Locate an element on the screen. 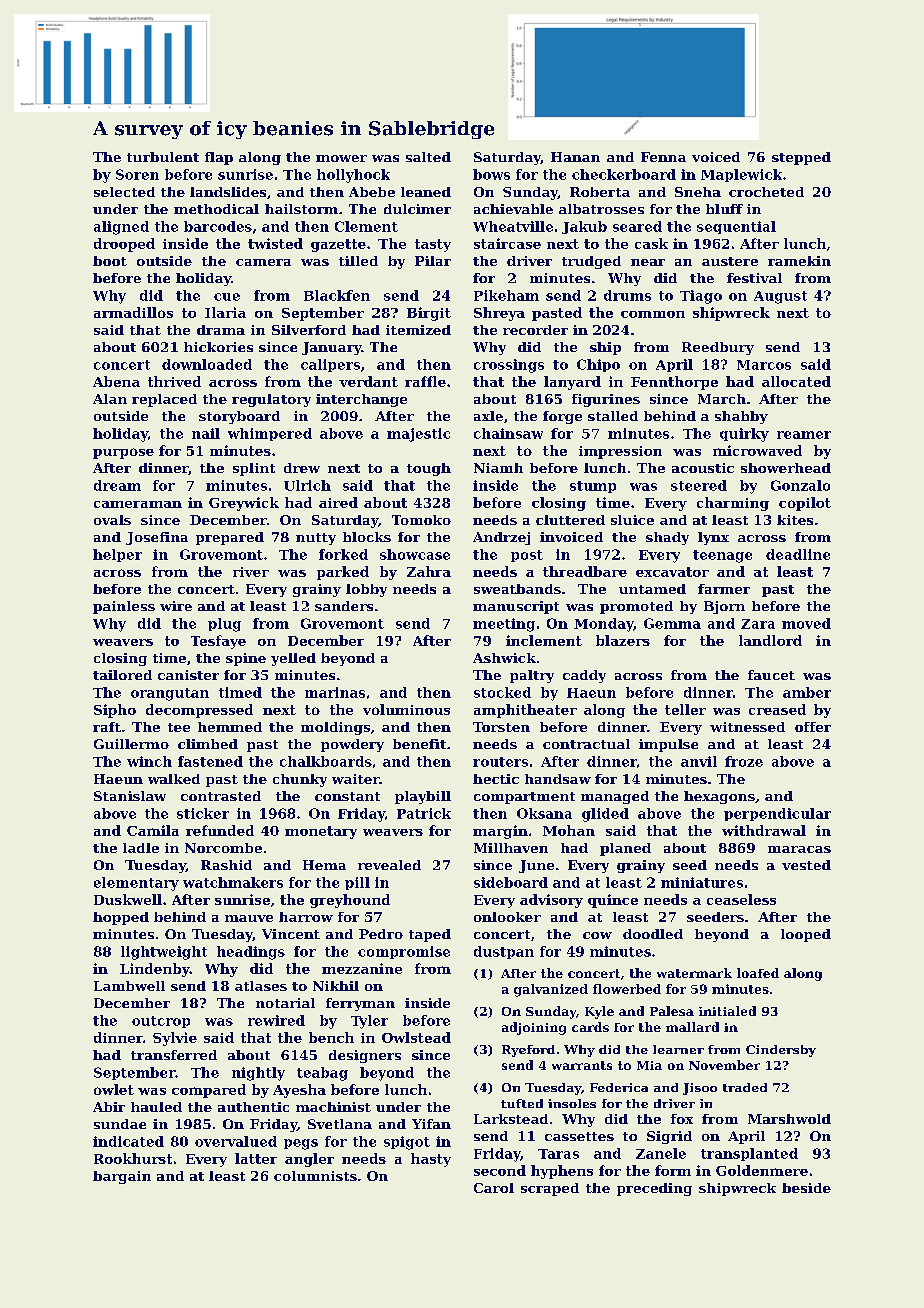  flap is located at coordinates (219, 158).
